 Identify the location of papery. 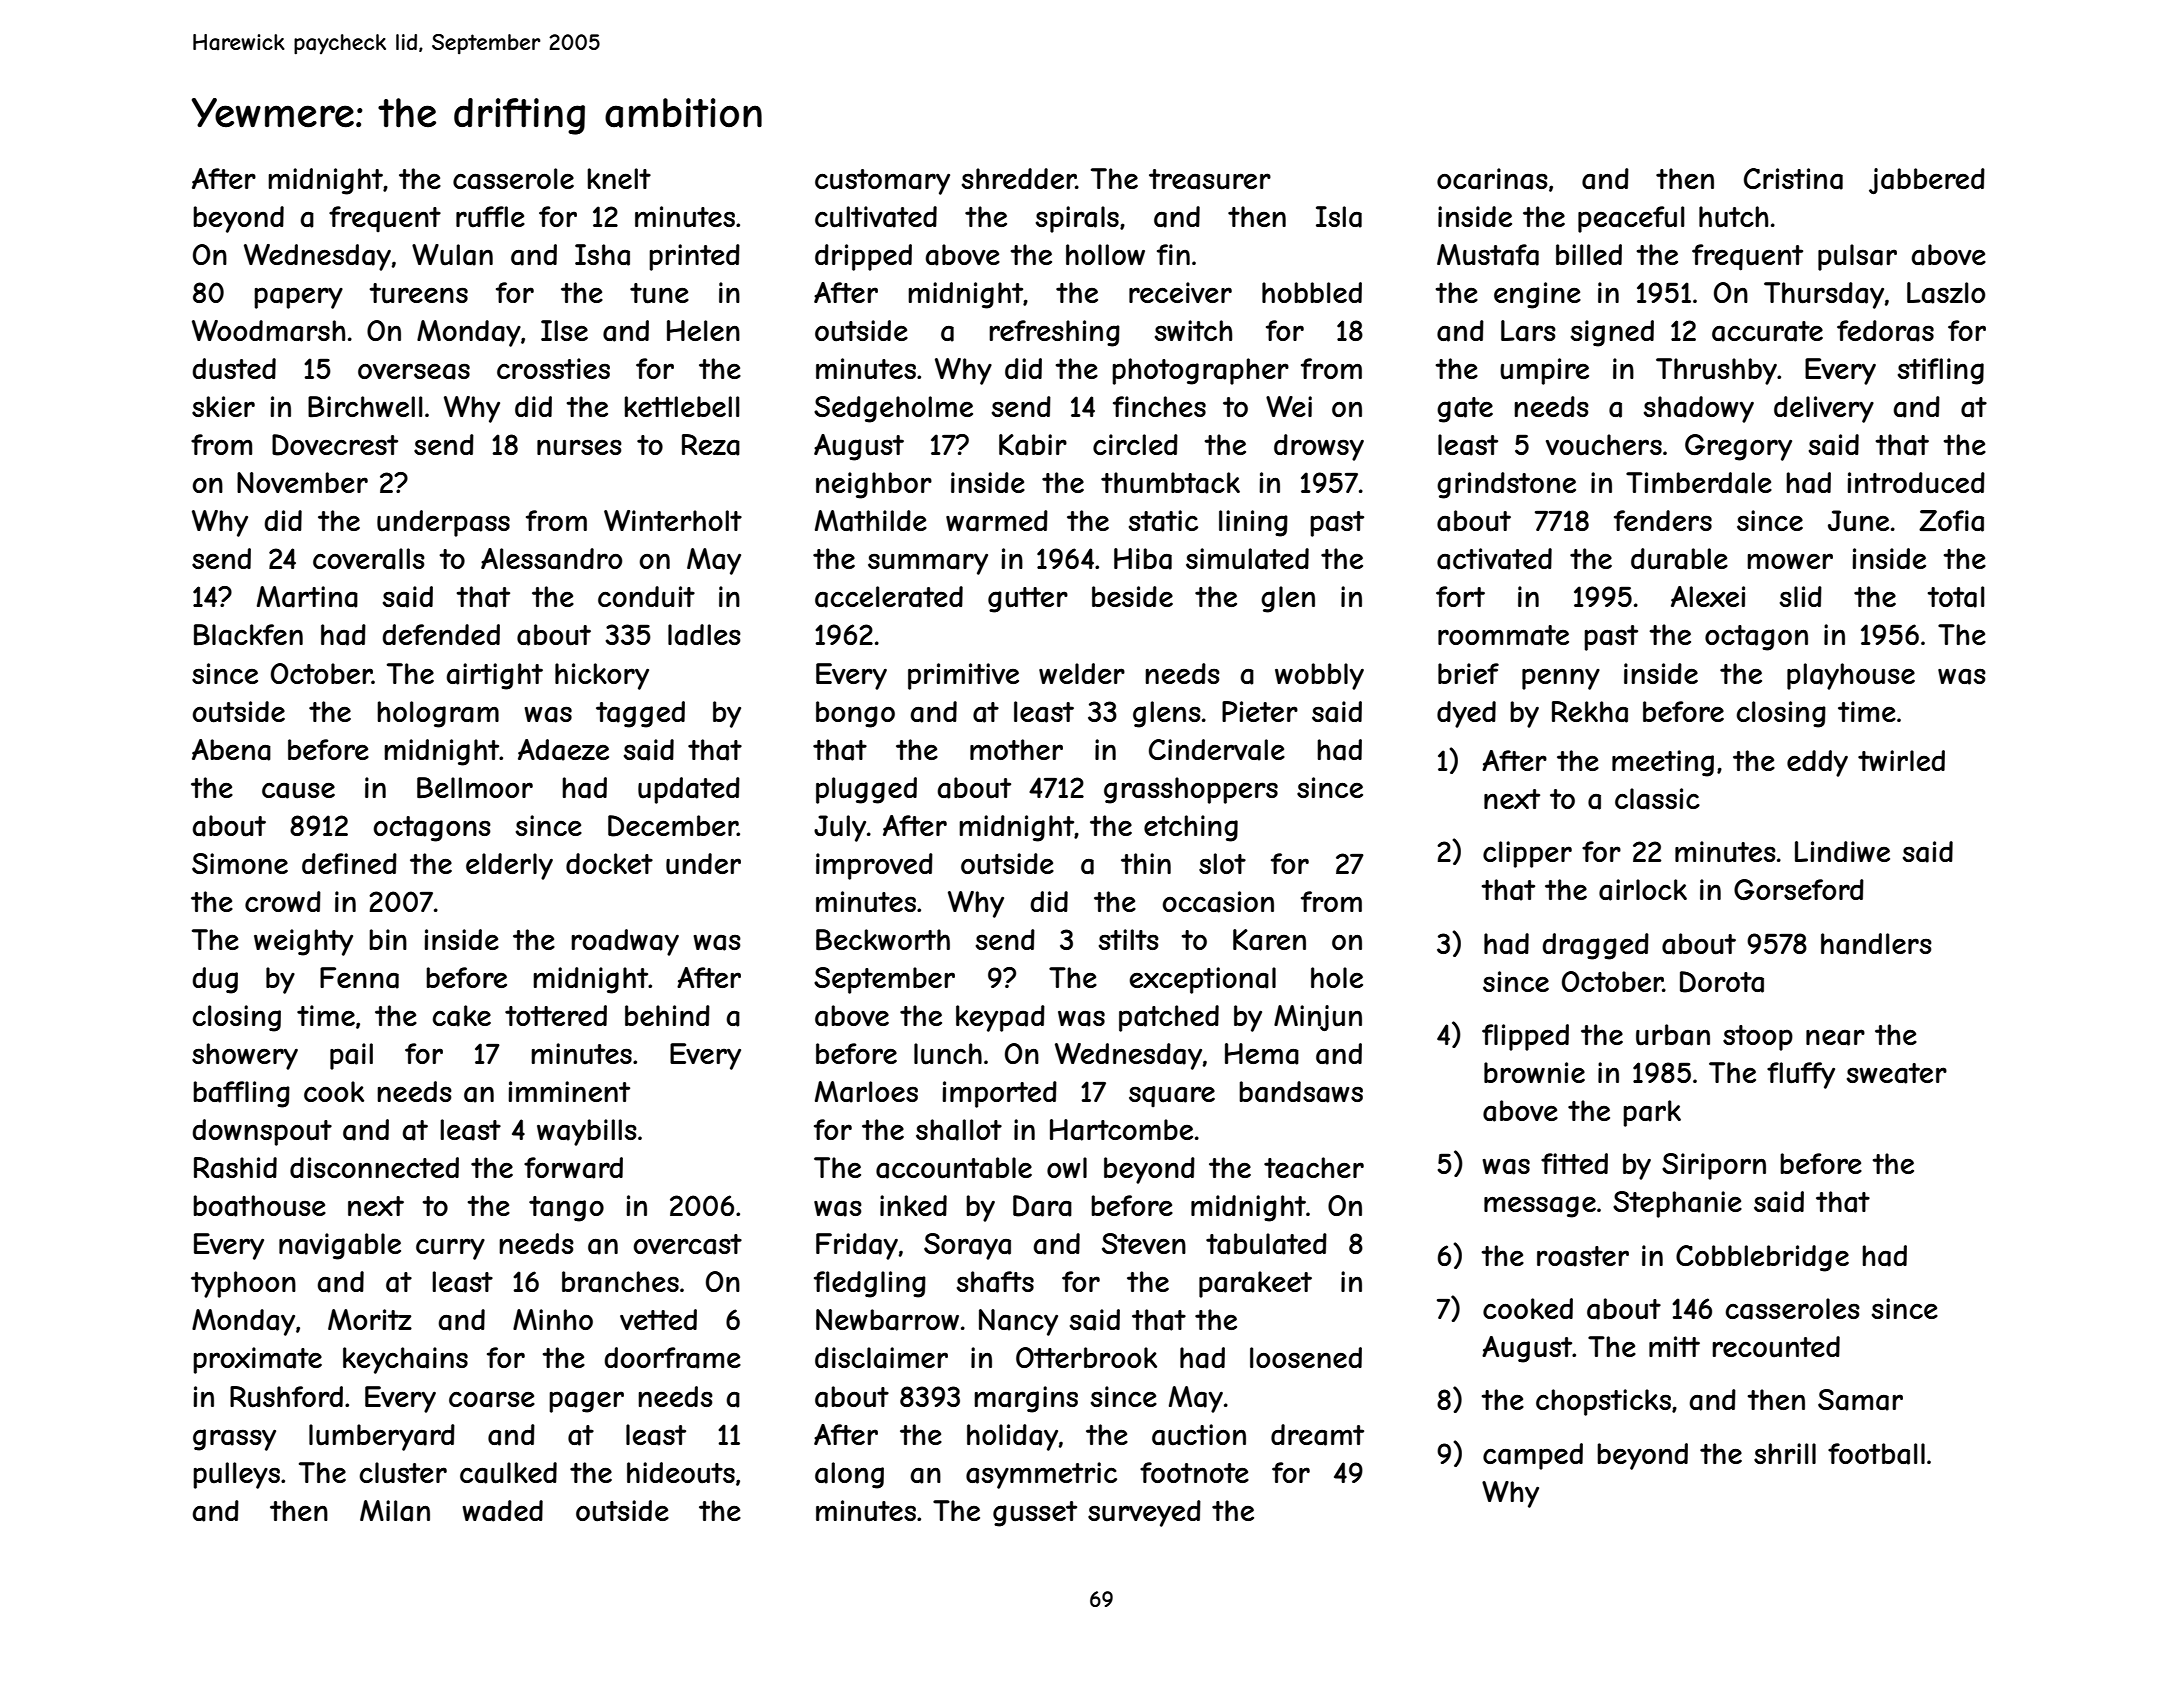
(298, 298).
